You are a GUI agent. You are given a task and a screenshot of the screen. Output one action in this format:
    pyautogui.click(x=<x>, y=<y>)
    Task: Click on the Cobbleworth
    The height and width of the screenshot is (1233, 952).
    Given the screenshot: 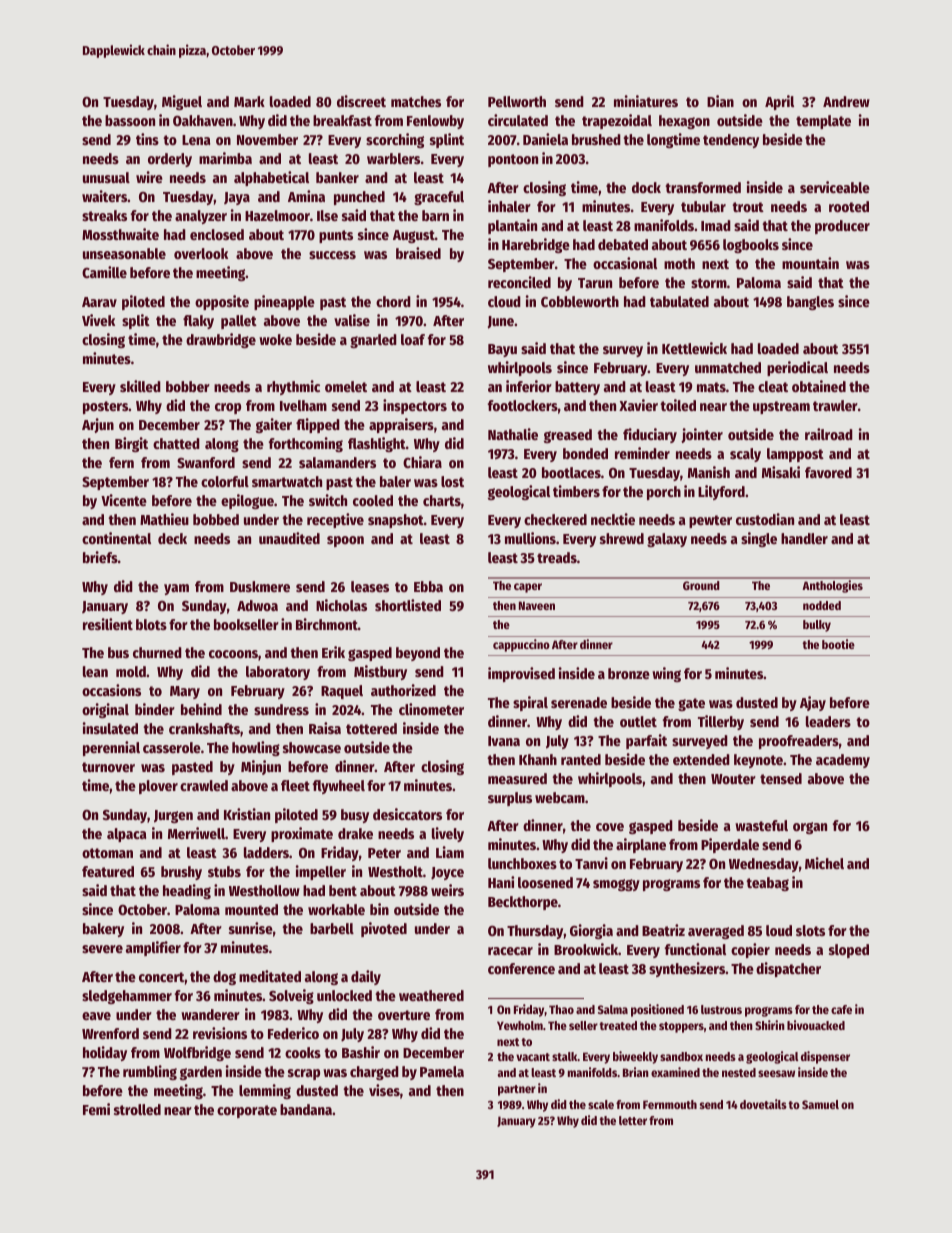 What is the action you would take?
    pyautogui.click(x=580, y=301)
